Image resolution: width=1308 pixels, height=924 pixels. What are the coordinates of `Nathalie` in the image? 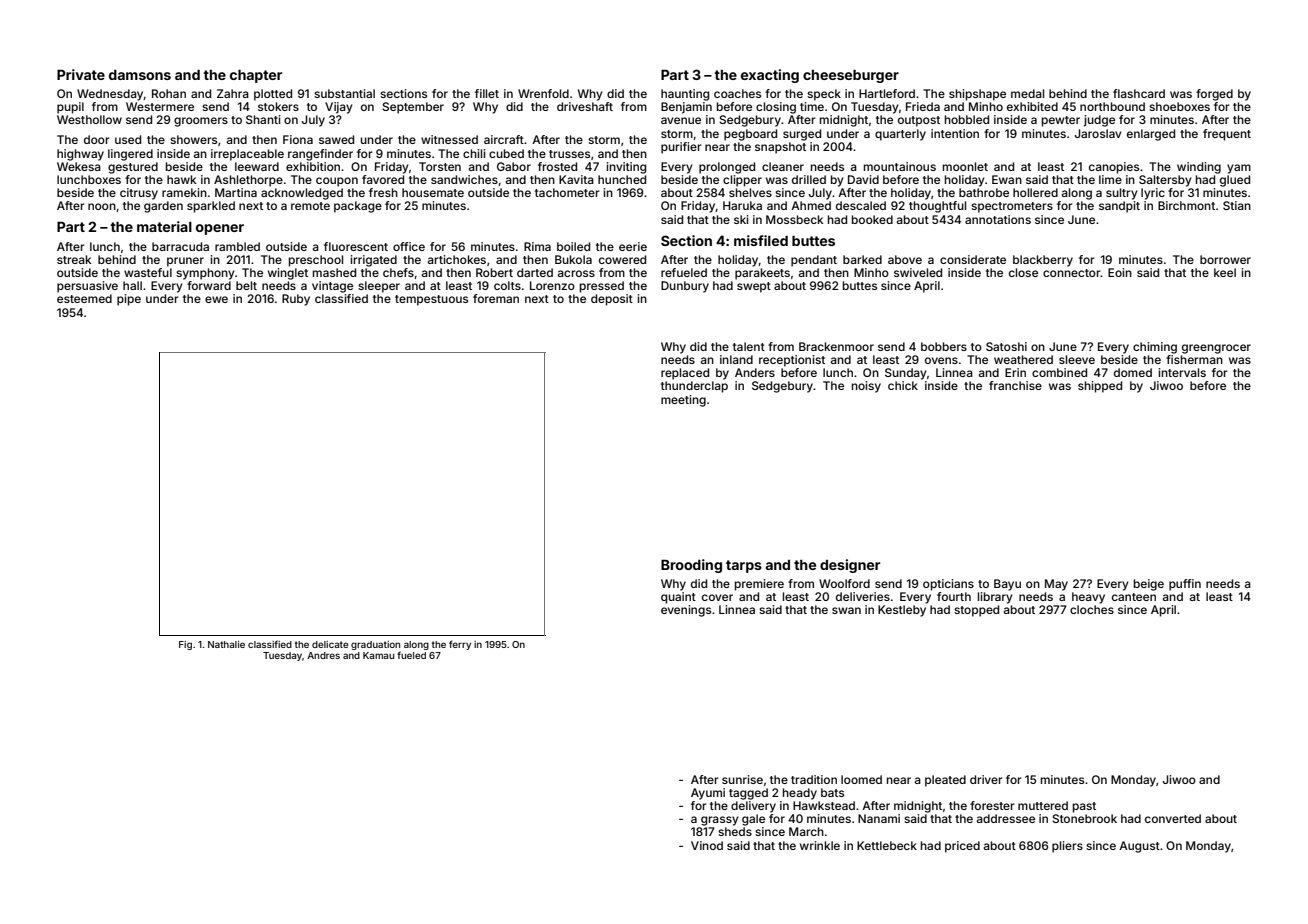 It's located at (226, 644).
